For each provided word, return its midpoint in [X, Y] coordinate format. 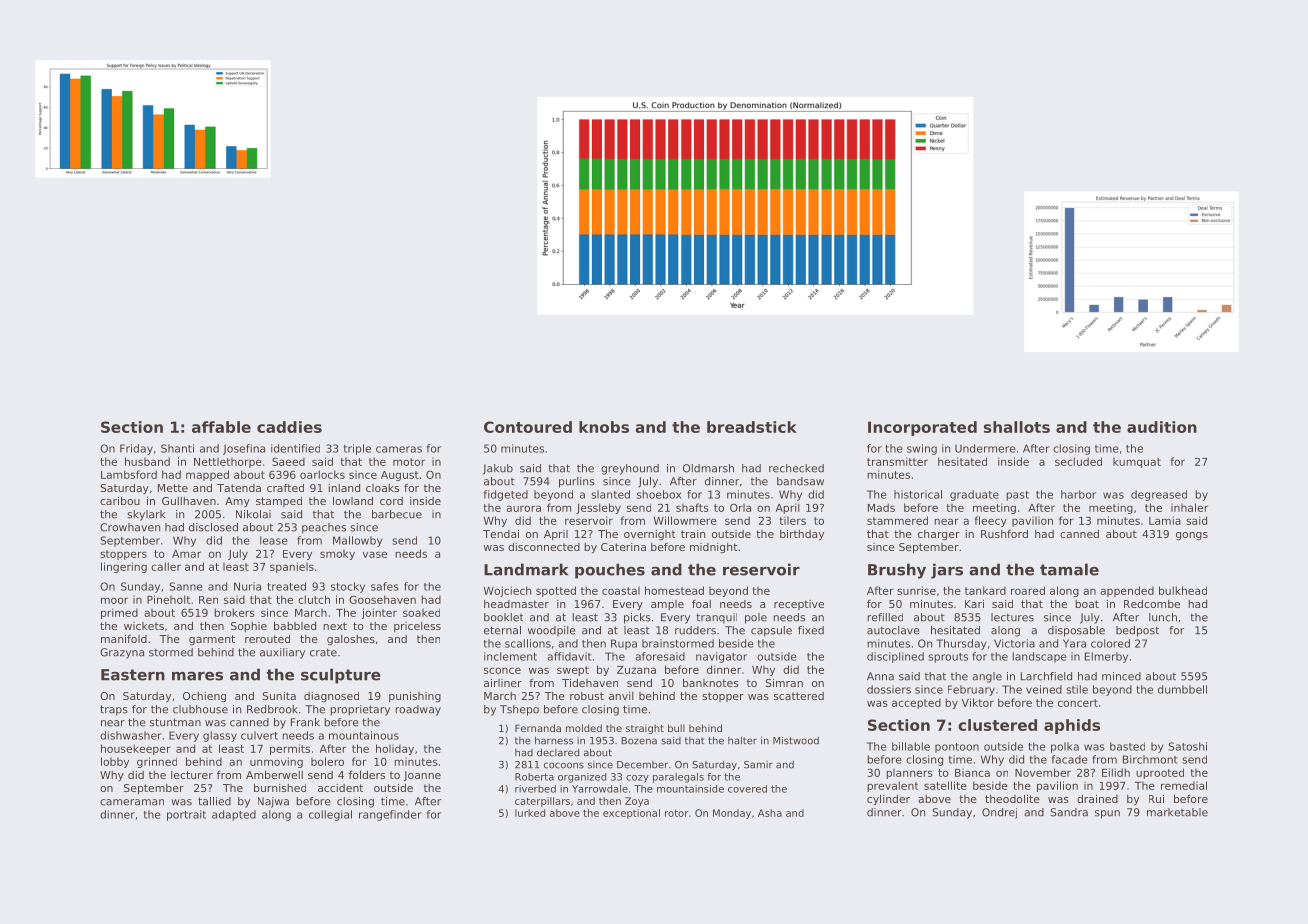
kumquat [1137, 462]
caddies [289, 427]
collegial [330, 815]
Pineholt [168, 599]
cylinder [888, 800]
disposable [1076, 631]
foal [701, 604]
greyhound [630, 469]
